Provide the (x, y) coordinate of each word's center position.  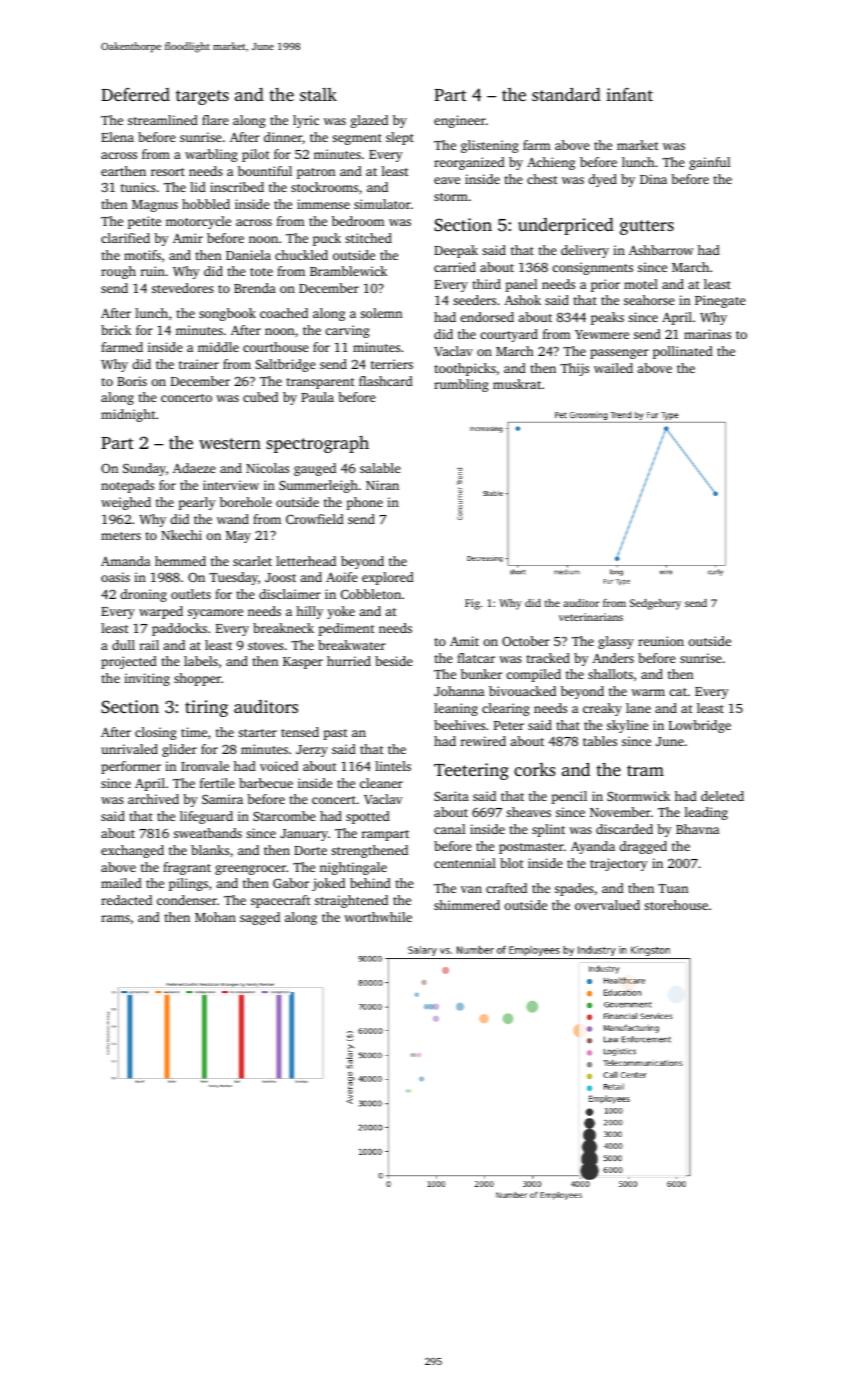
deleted (722, 796)
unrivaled (130, 749)
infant (629, 94)
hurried (349, 661)
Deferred (135, 94)
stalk (318, 94)
